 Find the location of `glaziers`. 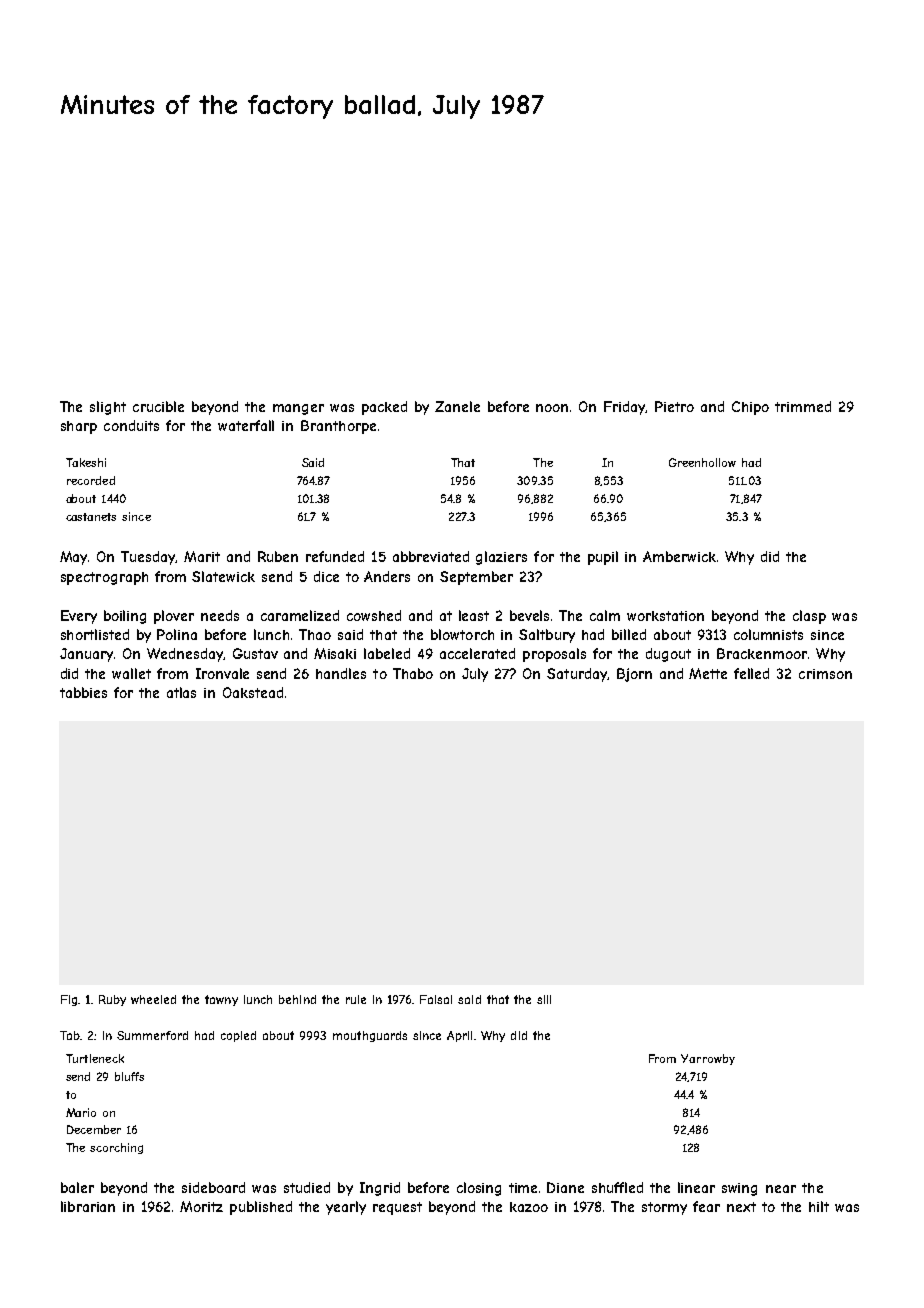

glaziers is located at coordinates (501, 558).
